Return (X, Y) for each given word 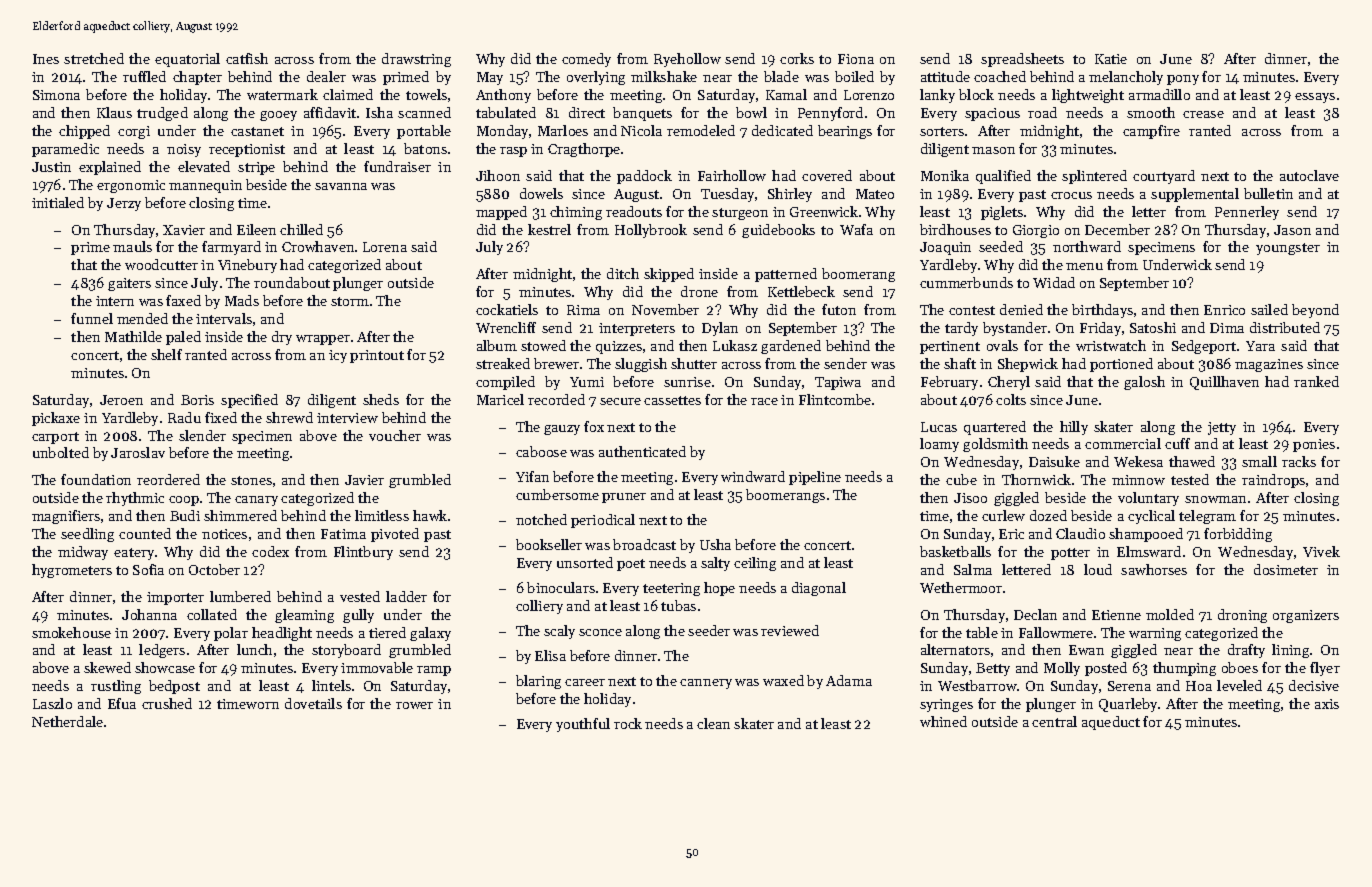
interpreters (637, 329)
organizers (1306, 616)
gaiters (129, 284)
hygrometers (72, 571)
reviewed (790, 630)
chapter (197, 78)
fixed (221, 417)
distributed (1285, 327)
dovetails (313, 703)
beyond (1315, 311)
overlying (596, 78)
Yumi (587, 382)
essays (1315, 98)
